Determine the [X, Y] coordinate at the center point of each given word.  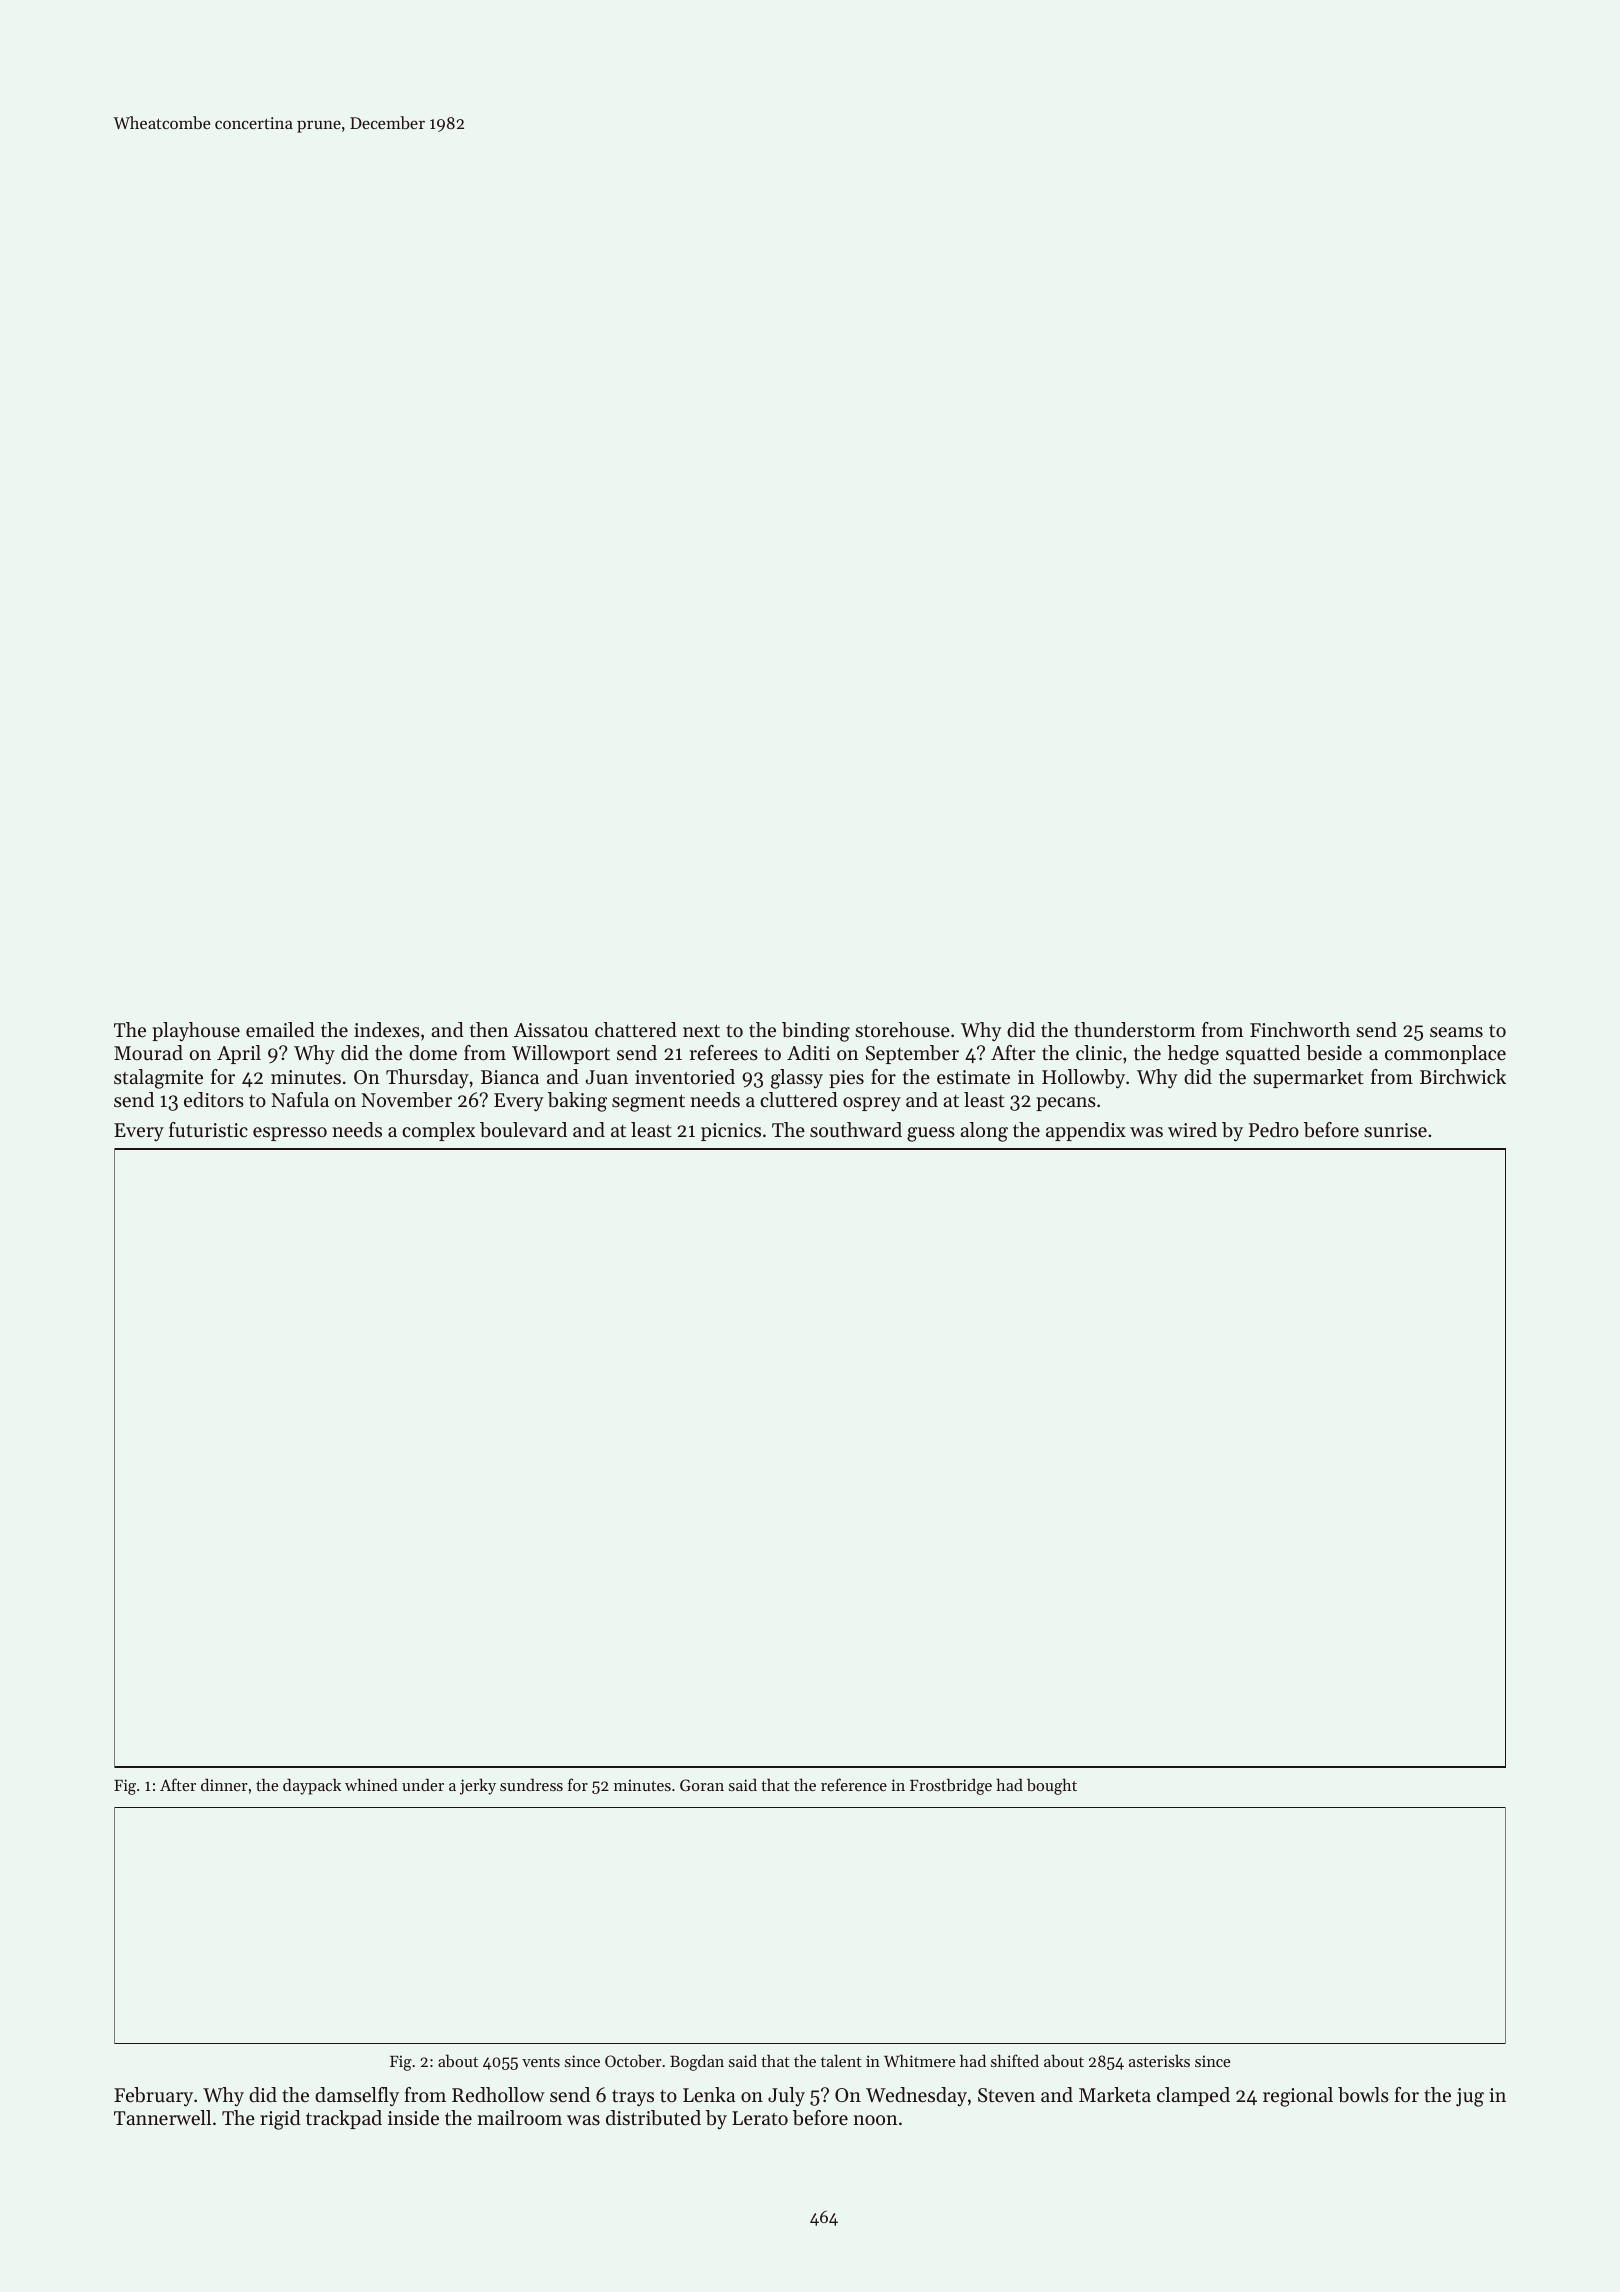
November [406, 1100]
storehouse [902, 1030]
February [153, 2097]
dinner [224, 1784]
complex [438, 1131]
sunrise [1395, 1130]
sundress [531, 1784]
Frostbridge [951, 1786]
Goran [702, 1785]
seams [1456, 1032]
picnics [731, 1132]
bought [1052, 1786]
